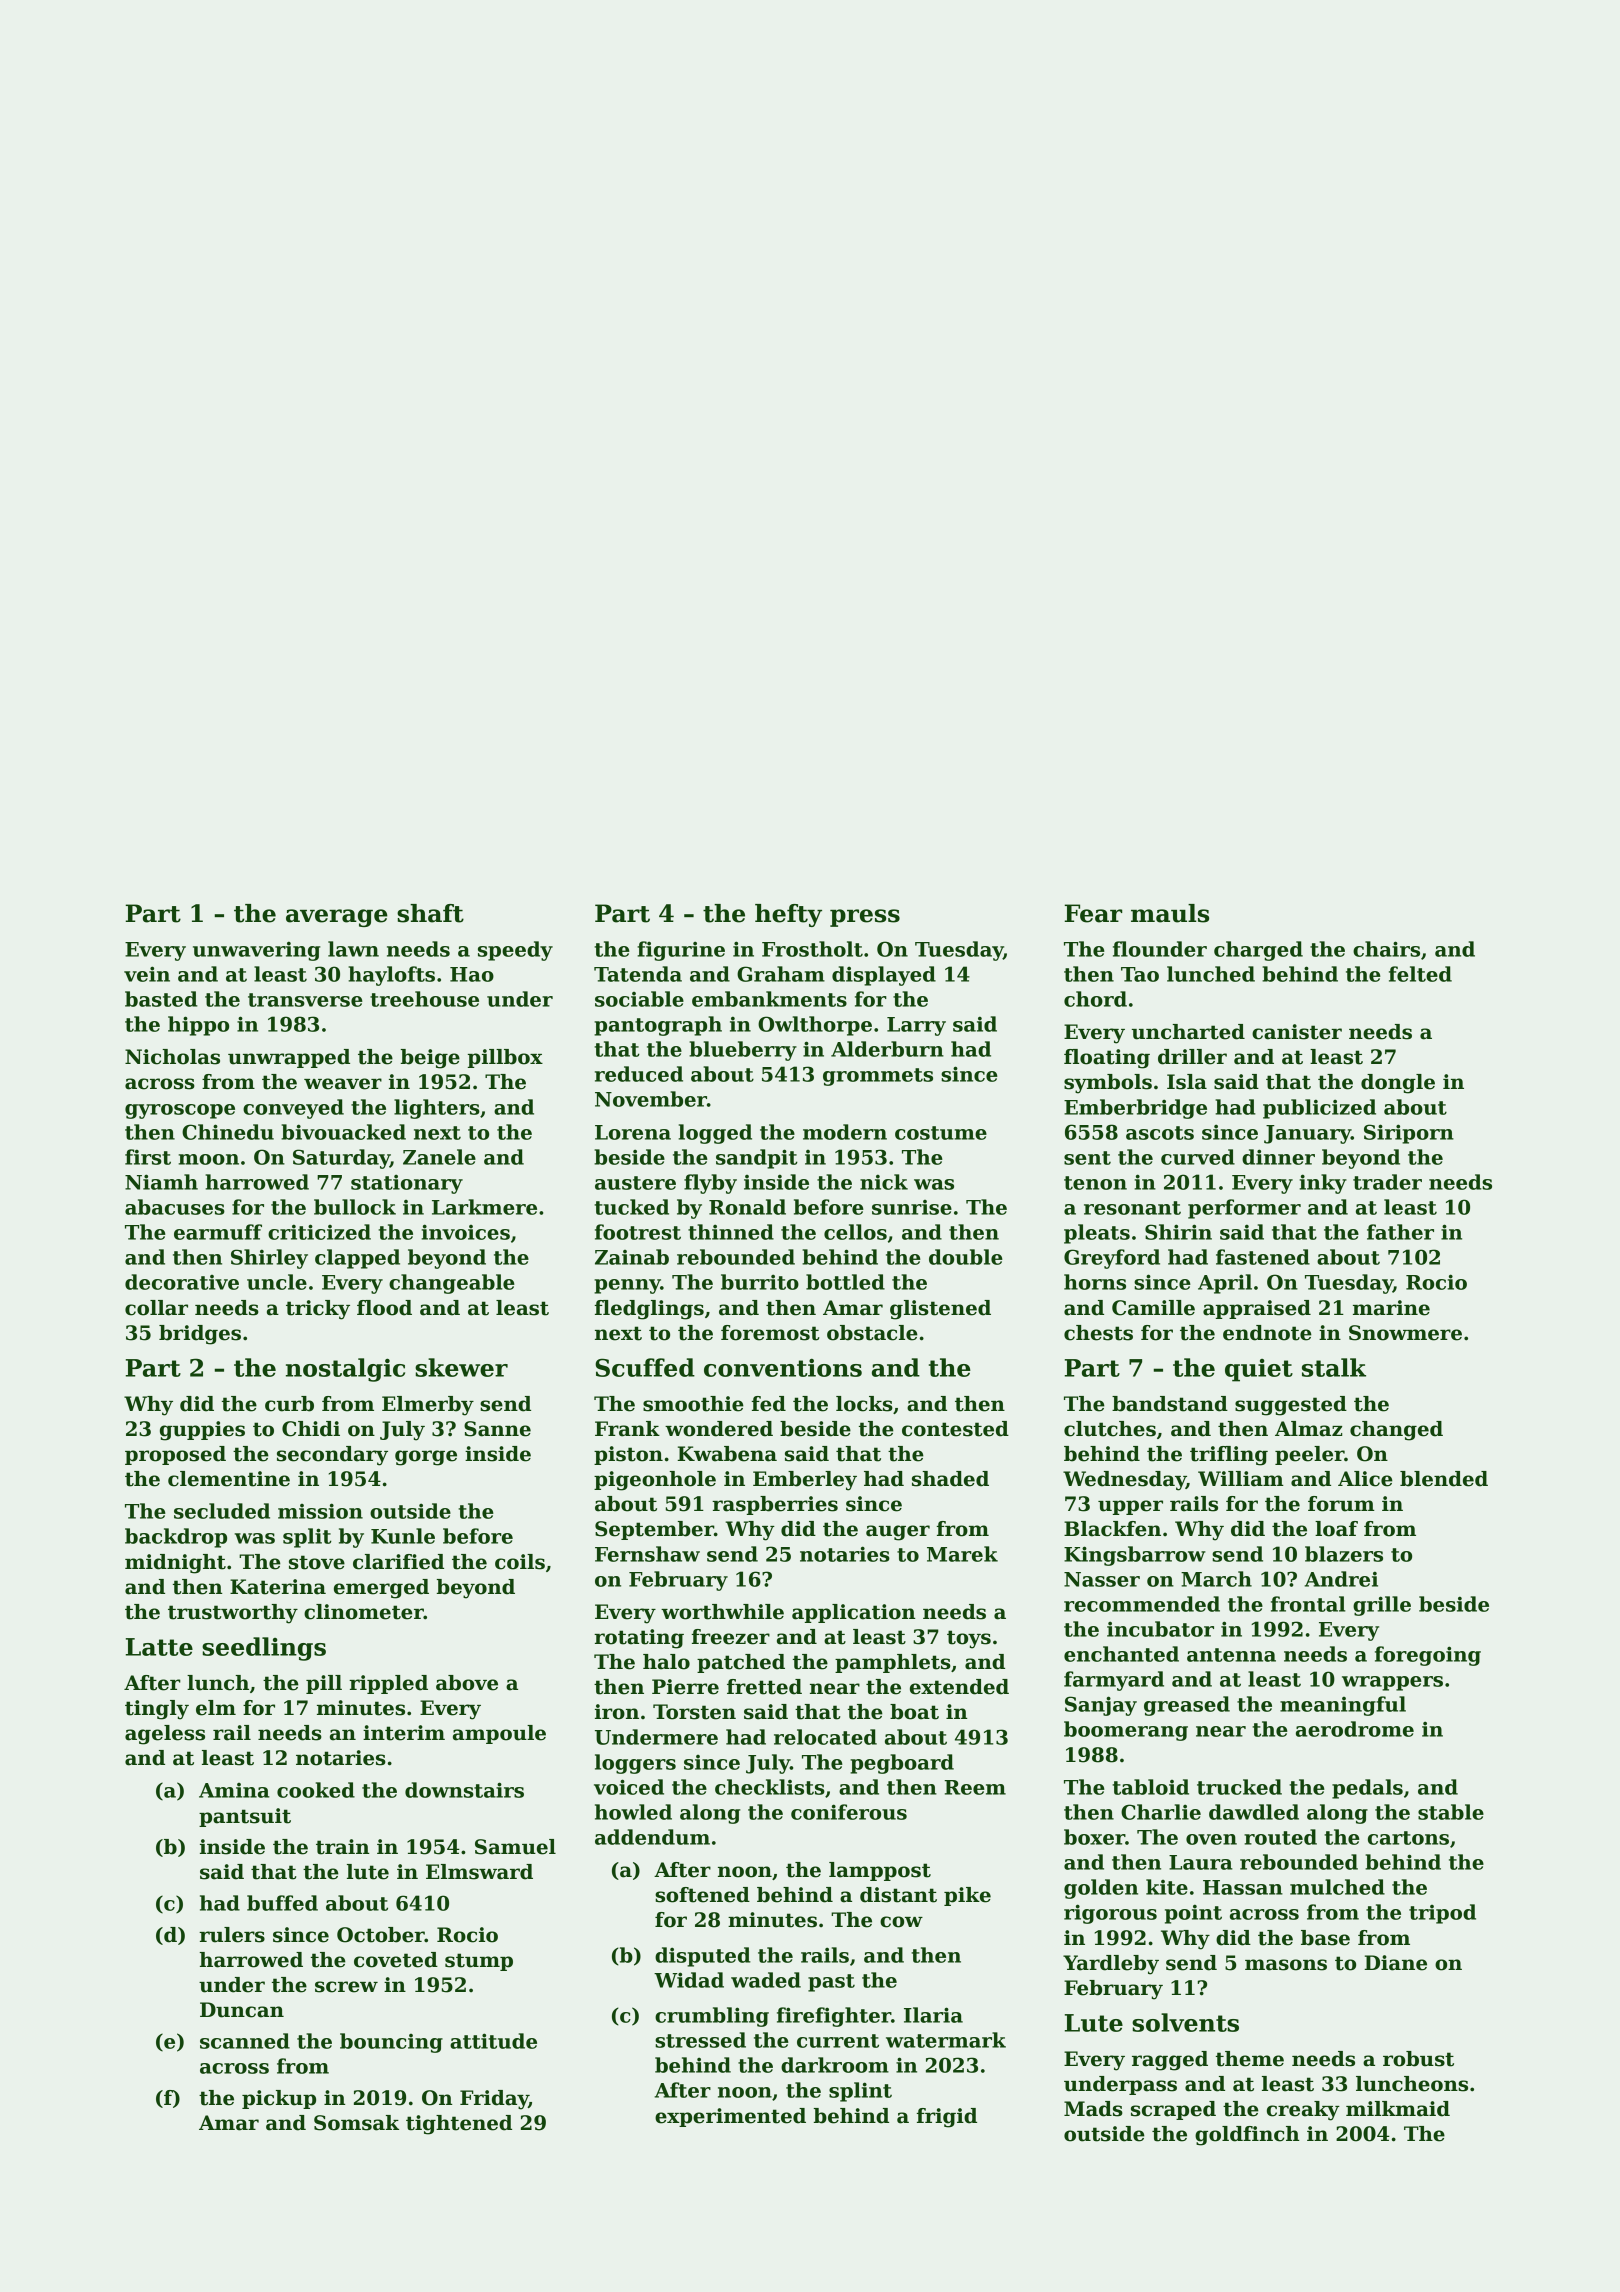 Image resolution: width=1620 pixels, height=2292 pixels. I want to click on inky, so click(1323, 1184).
